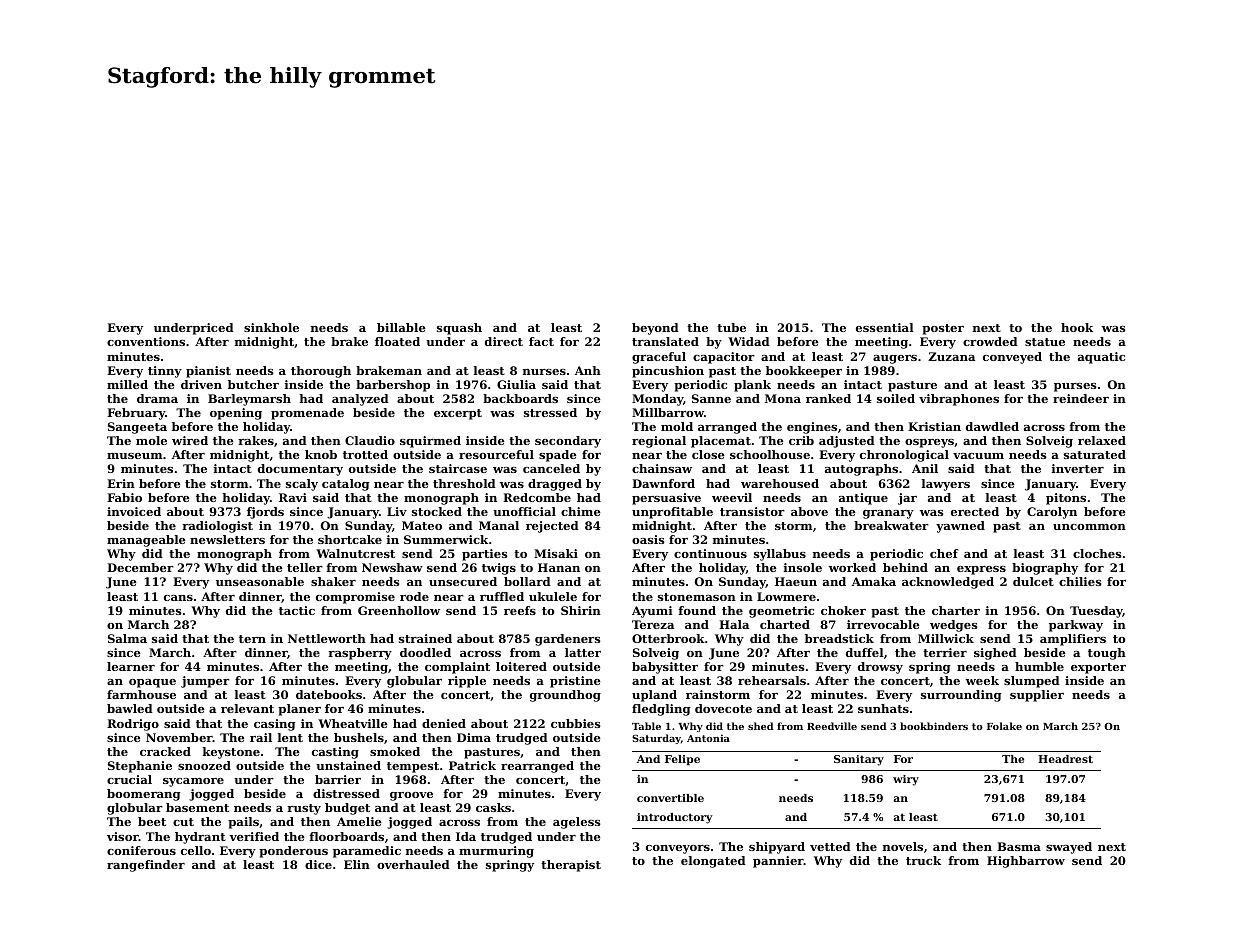  I want to click on crucial, so click(129, 779).
